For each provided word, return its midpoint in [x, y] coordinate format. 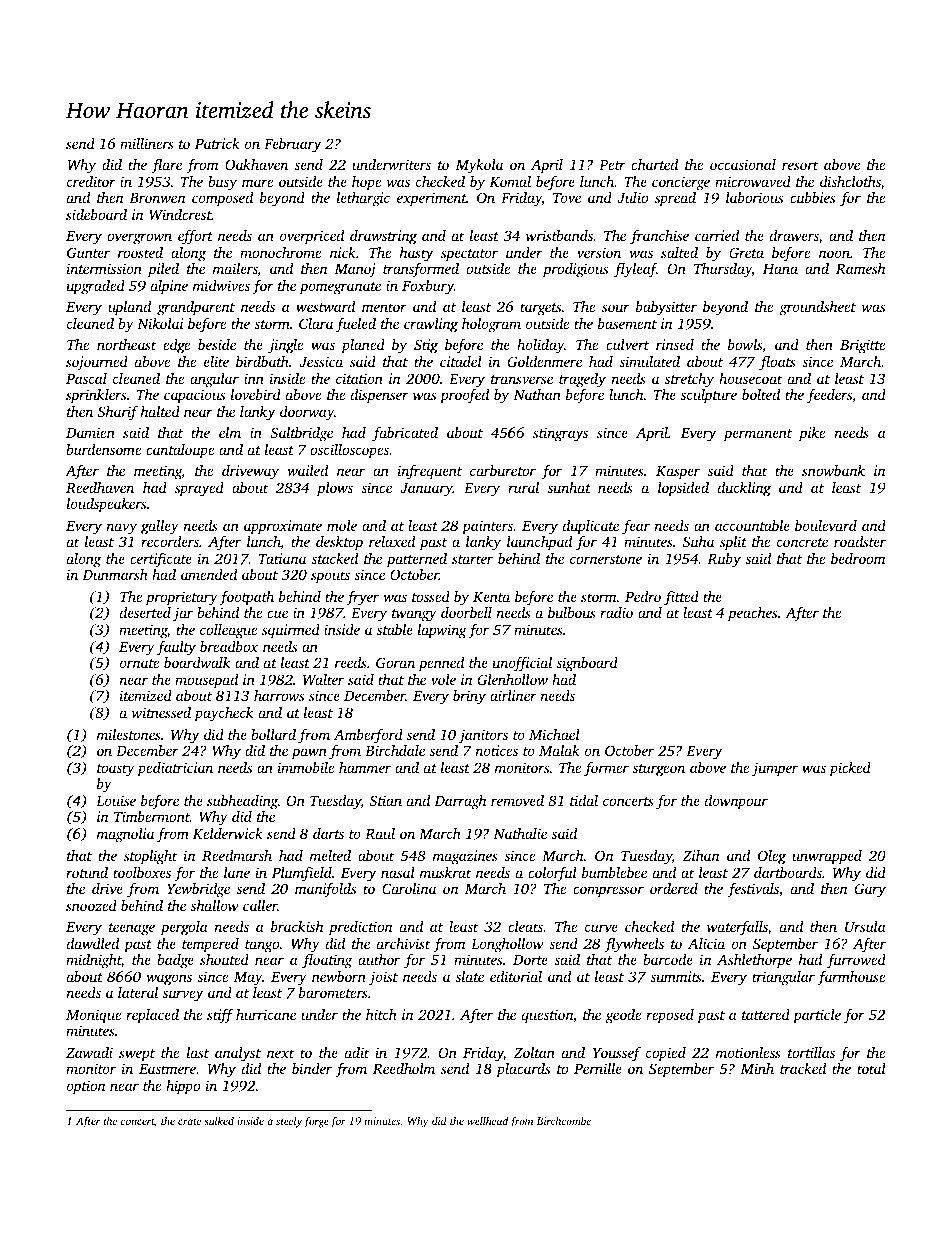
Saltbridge [301, 434]
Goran [395, 662]
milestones [129, 734]
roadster [860, 541]
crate [189, 1121]
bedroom [858, 558]
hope [366, 183]
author [379, 959]
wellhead [487, 1121]
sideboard [96, 214]
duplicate [591, 527]
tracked [803, 1068]
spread [675, 199]
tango [262, 946]
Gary [870, 890]
